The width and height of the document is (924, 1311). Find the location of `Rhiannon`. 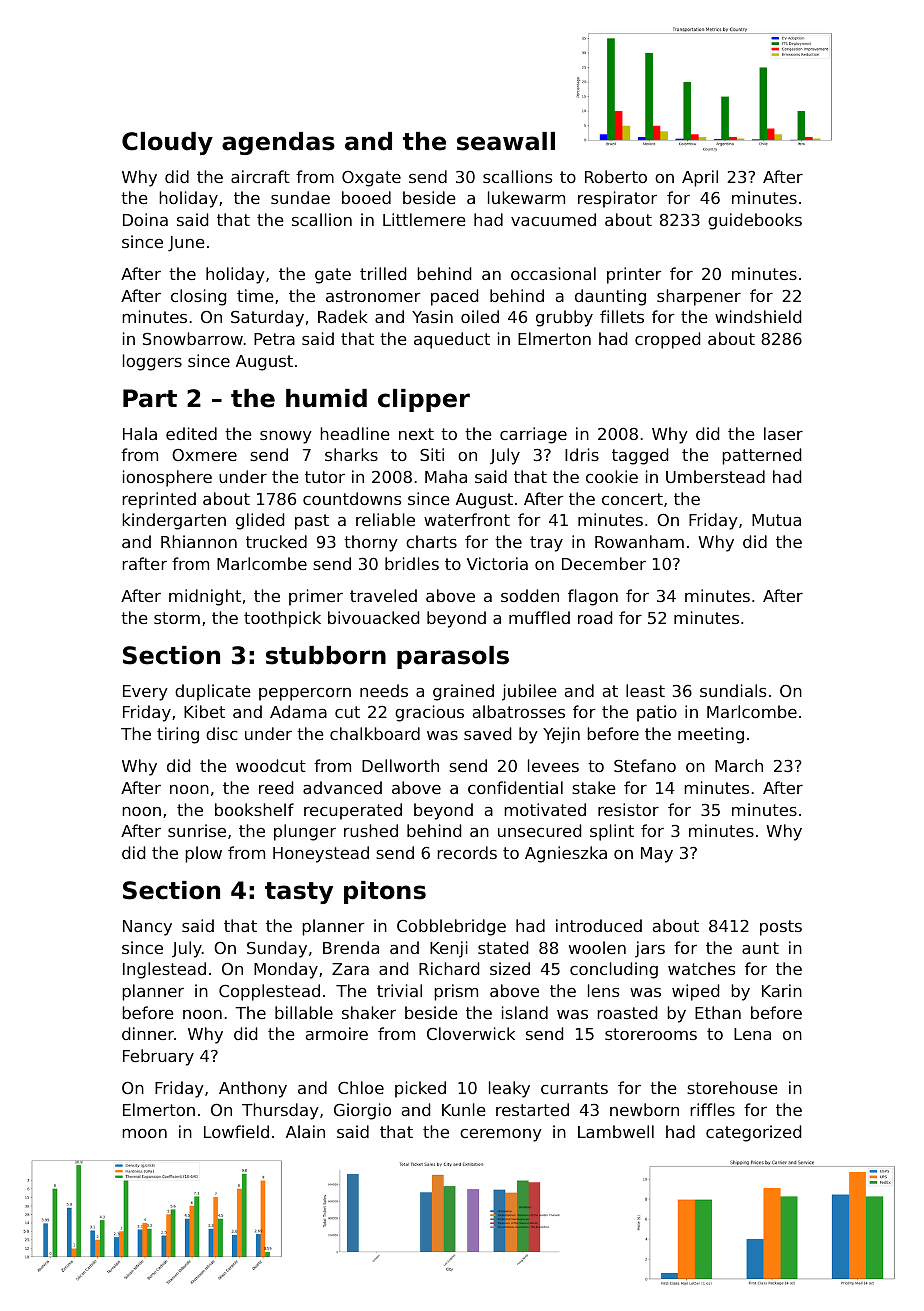

Rhiannon is located at coordinates (199, 541).
